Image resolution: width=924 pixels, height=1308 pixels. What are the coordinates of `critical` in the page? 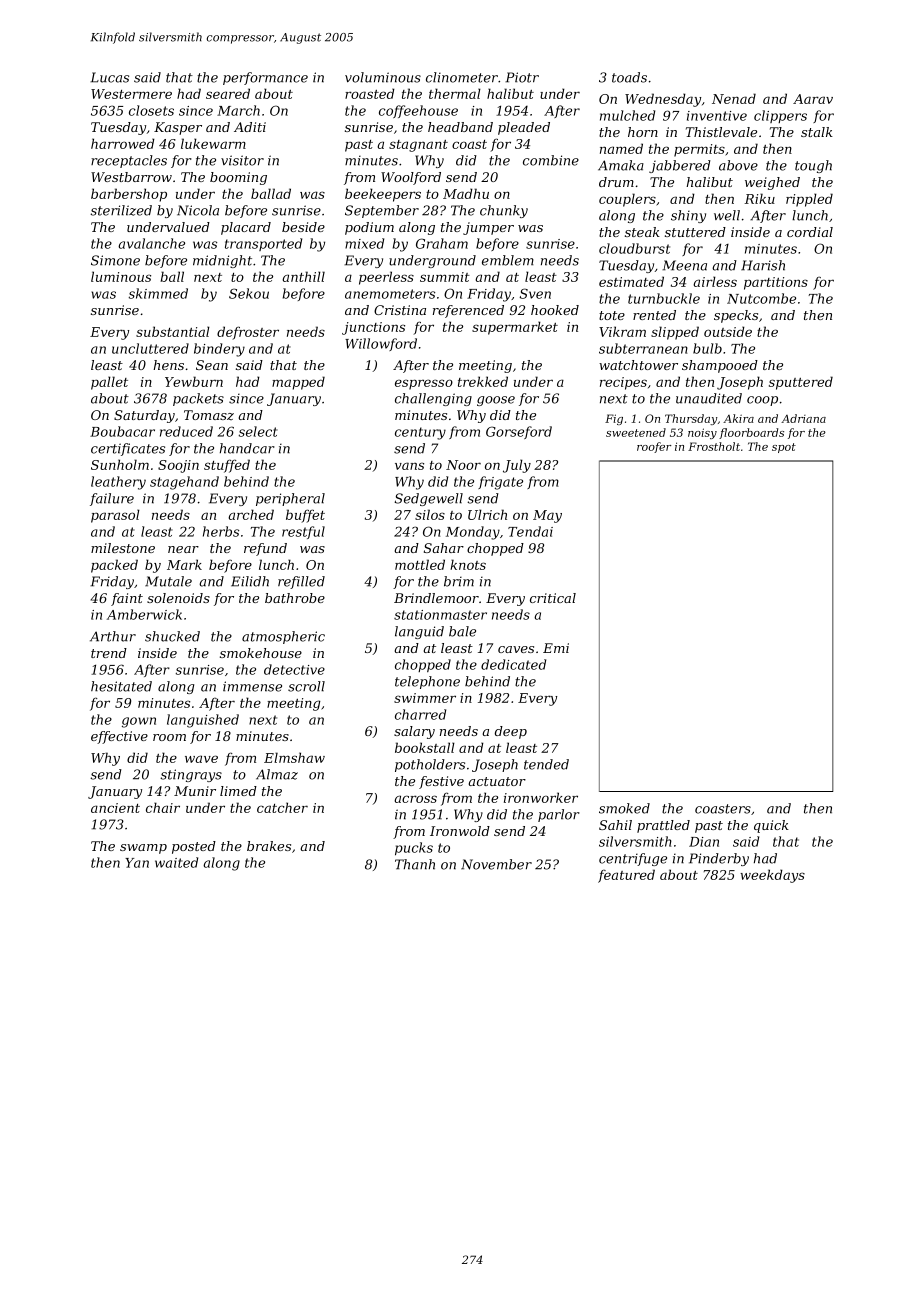 It's located at (553, 598).
